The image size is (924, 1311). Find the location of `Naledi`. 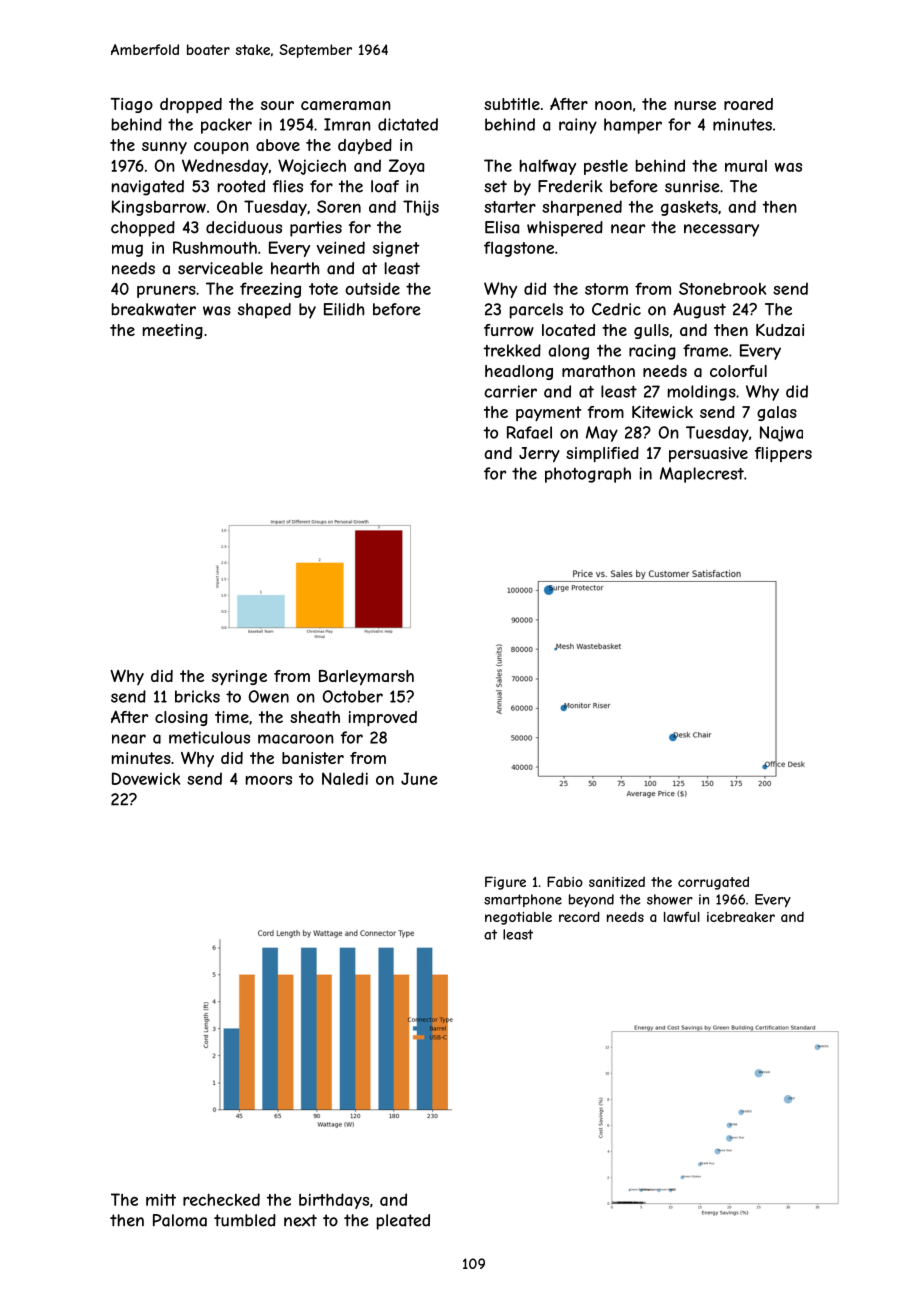

Naledi is located at coordinates (345, 778).
